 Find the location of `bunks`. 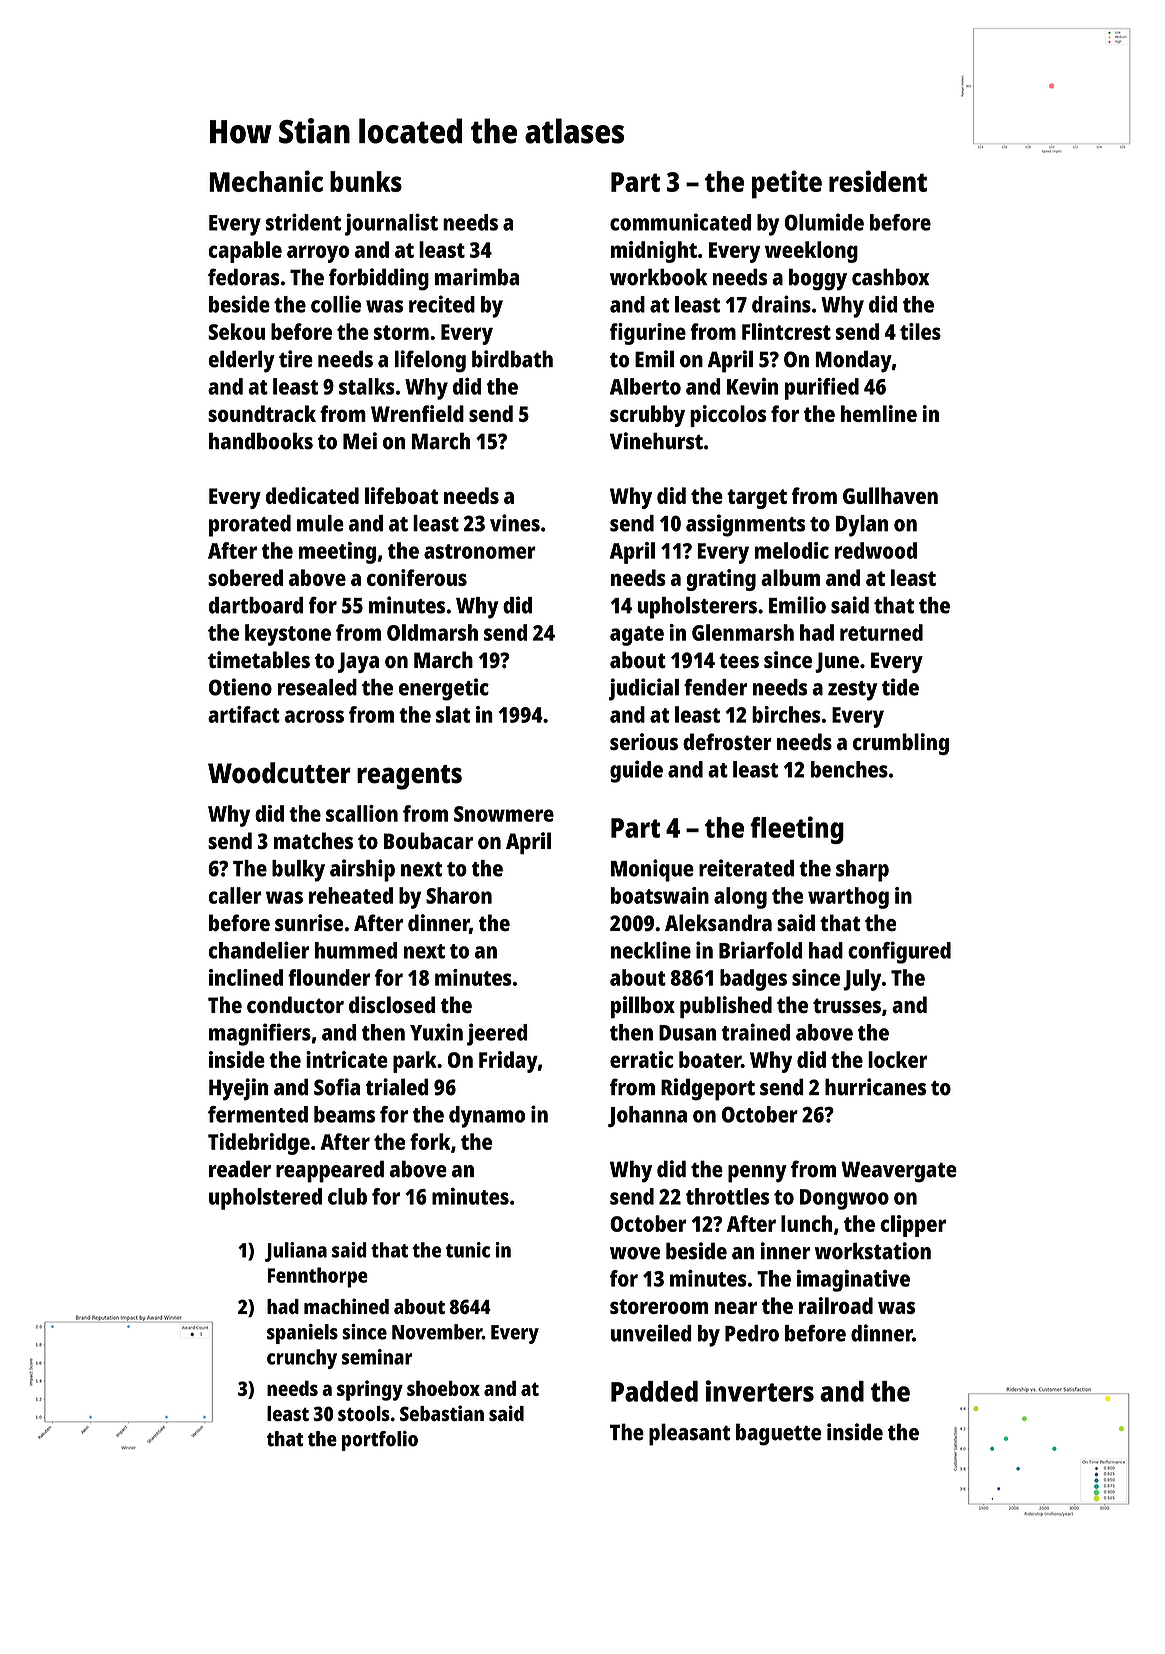

bunks is located at coordinates (366, 181).
